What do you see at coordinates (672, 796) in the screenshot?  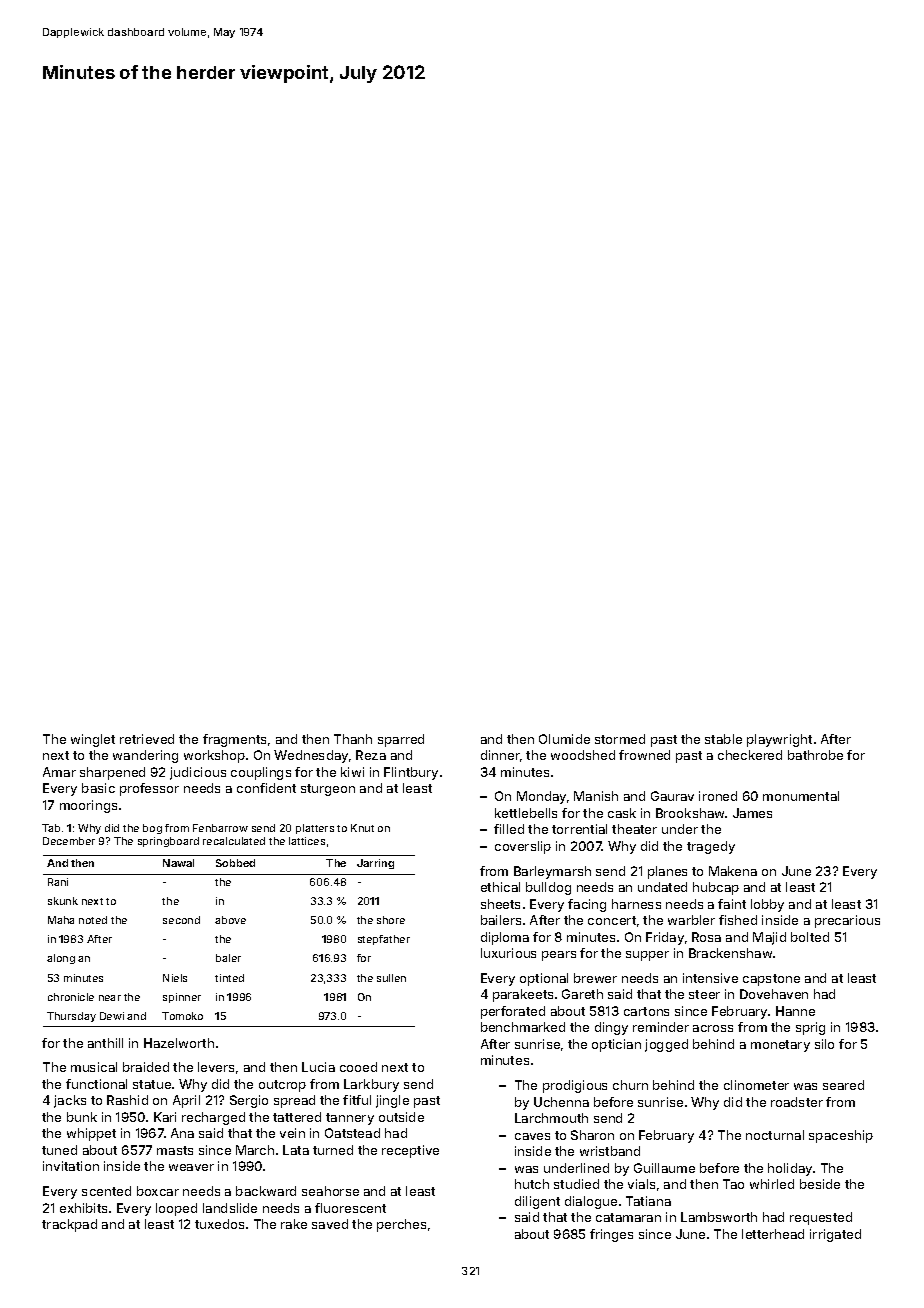 I see `Gaurav` at bounding box center [672, 796].
